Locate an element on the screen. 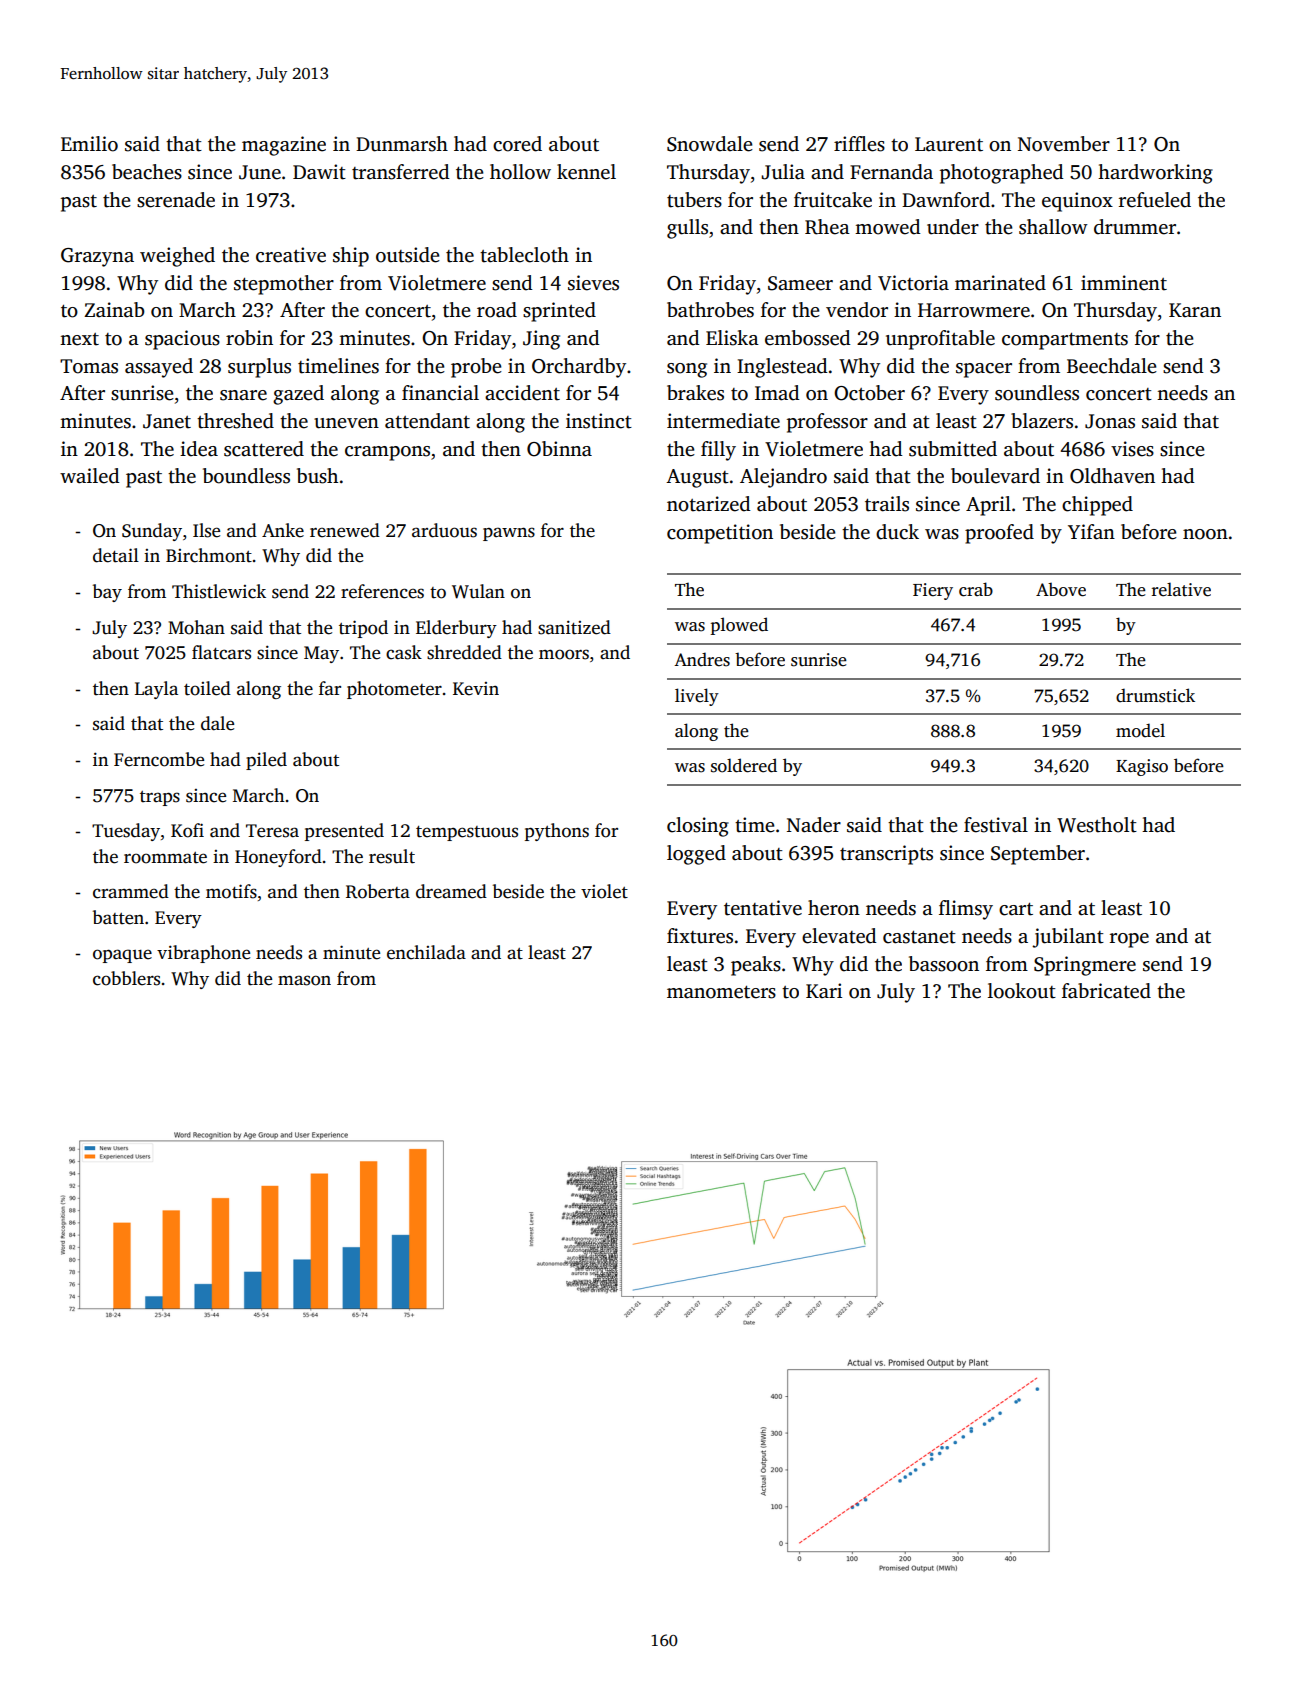 Image resolution: width=1301 pixels, height=1683 pixels. dreamed is located at coordinates (451, 891).
